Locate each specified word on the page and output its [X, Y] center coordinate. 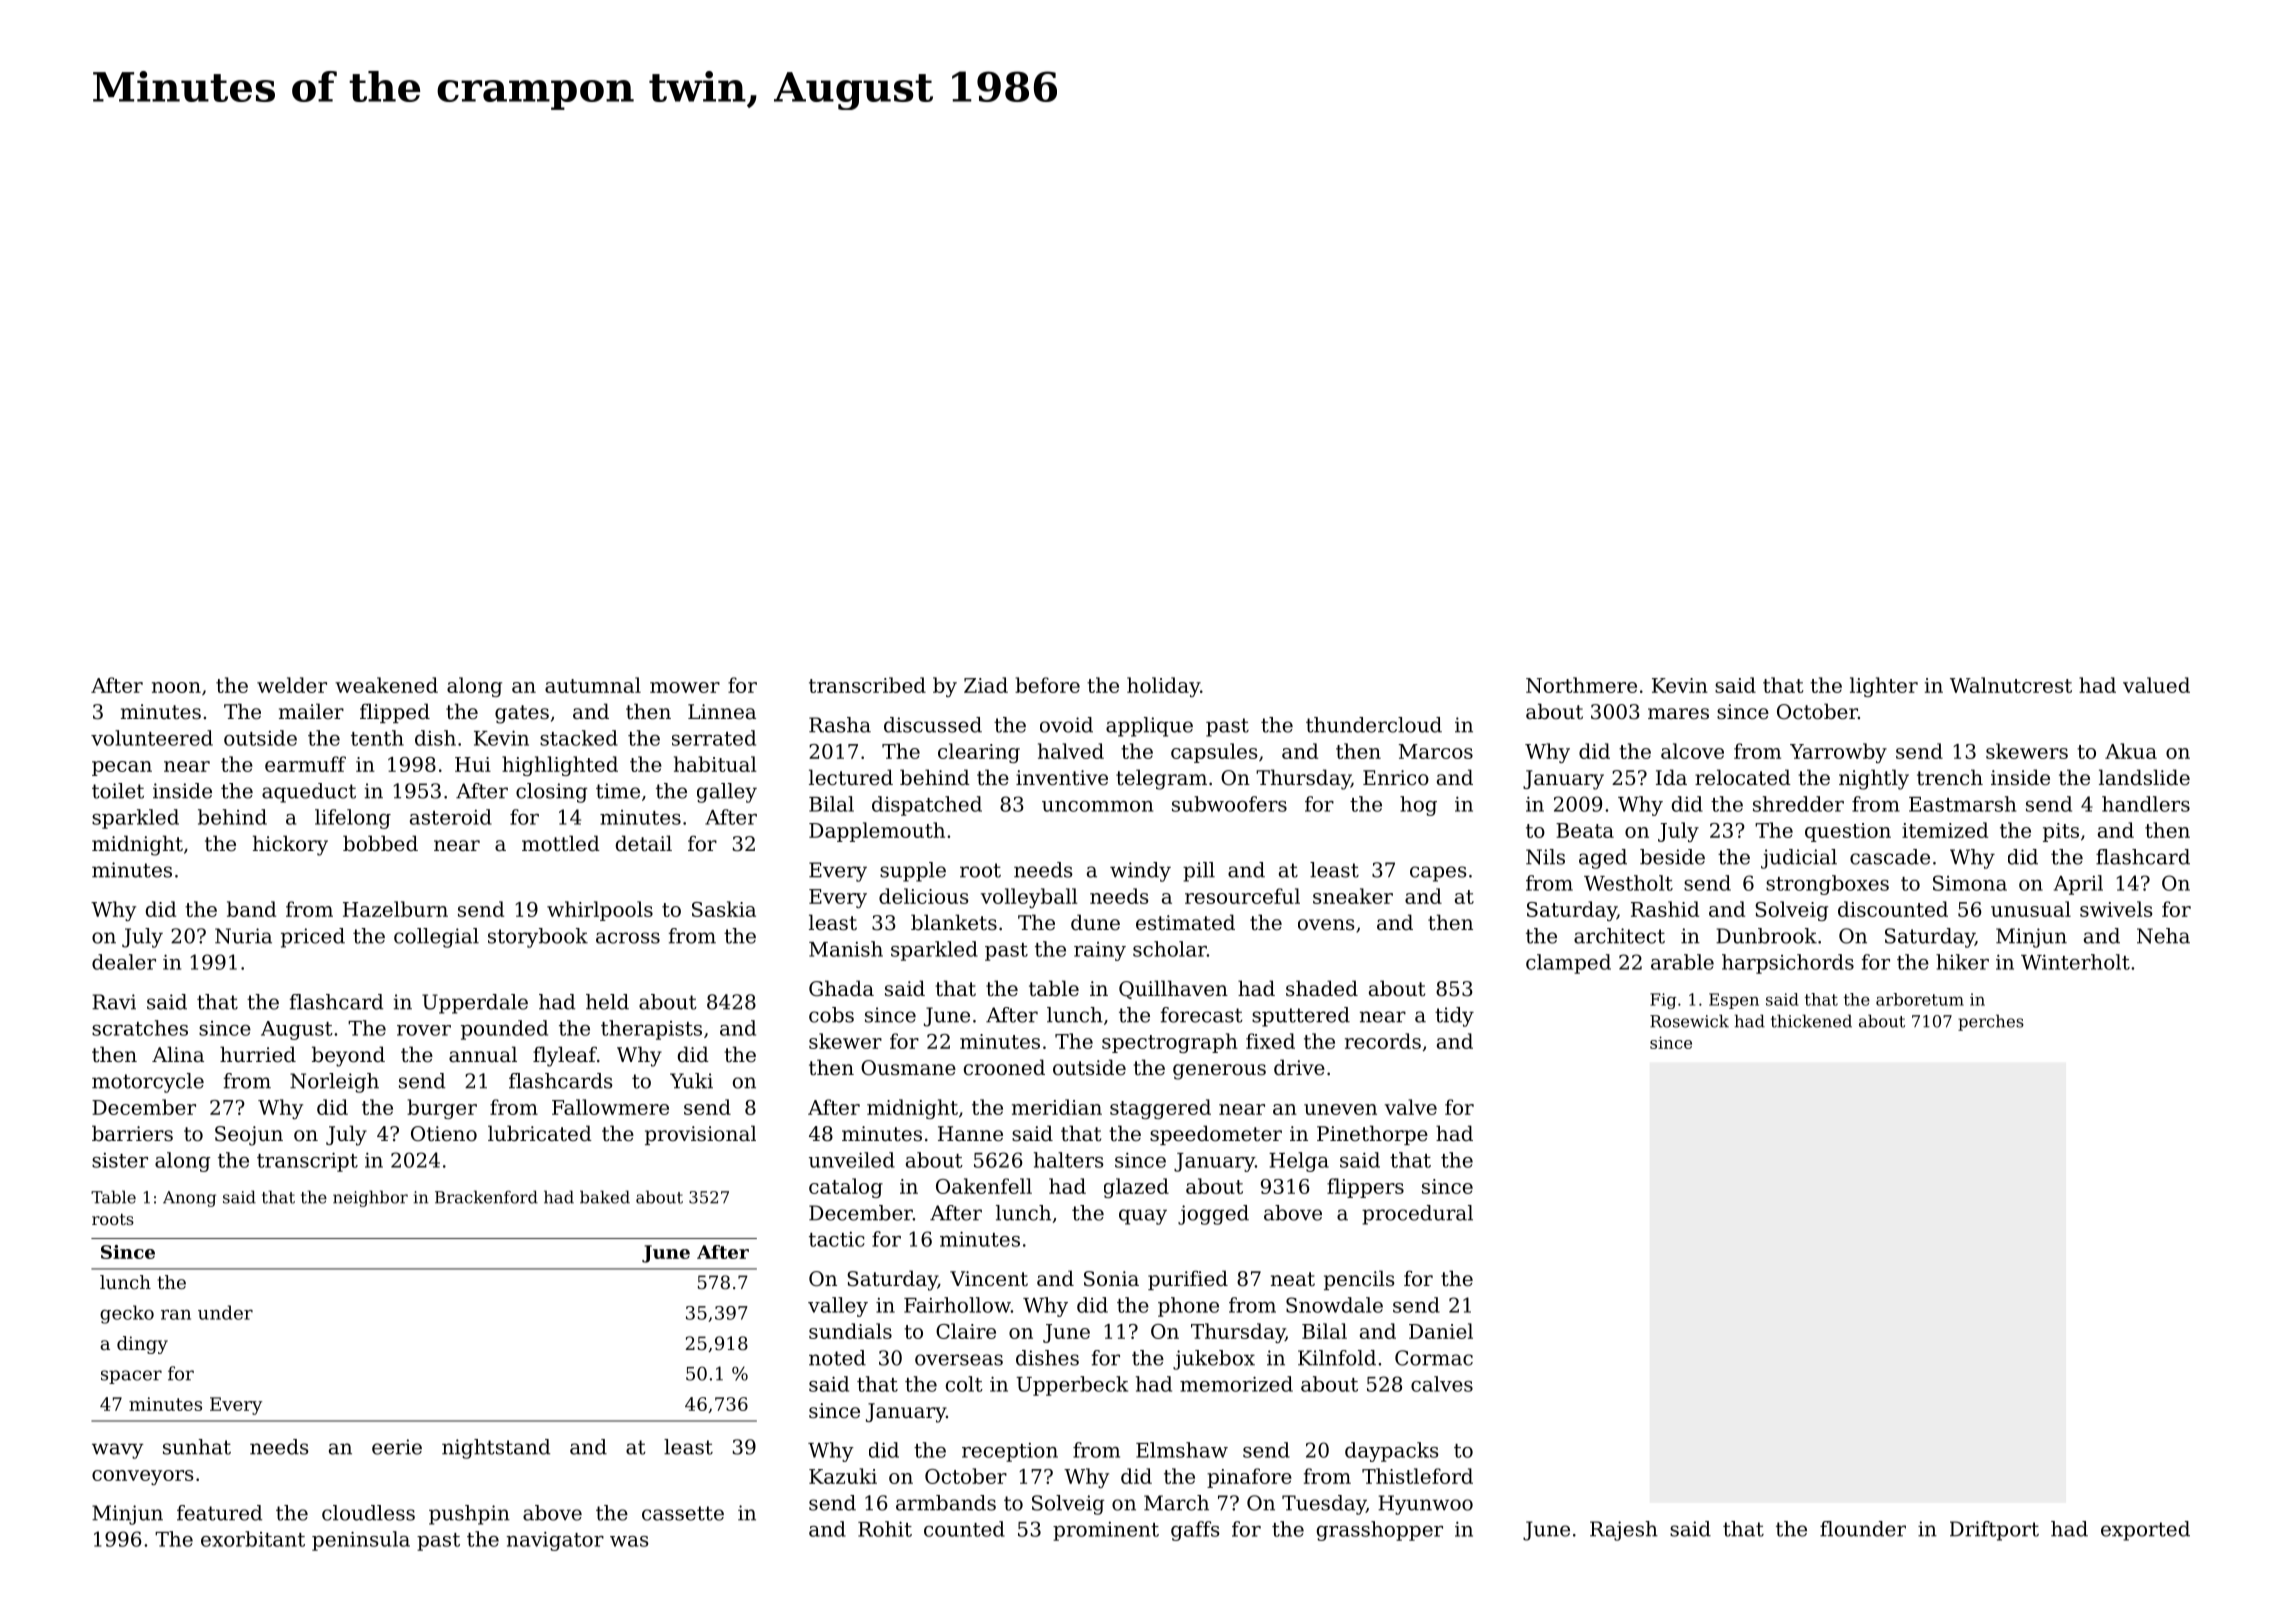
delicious [923, 896]
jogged [1213, 1215]
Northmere [1581, 685]
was [629, 1541]
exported [2145, 1531]
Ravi [114, 1002]
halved [1071, 751]
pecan [122, 768]
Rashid [1665, 909]
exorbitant [253, 1539]
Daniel [1441, 1331]
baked [605, 1197]
